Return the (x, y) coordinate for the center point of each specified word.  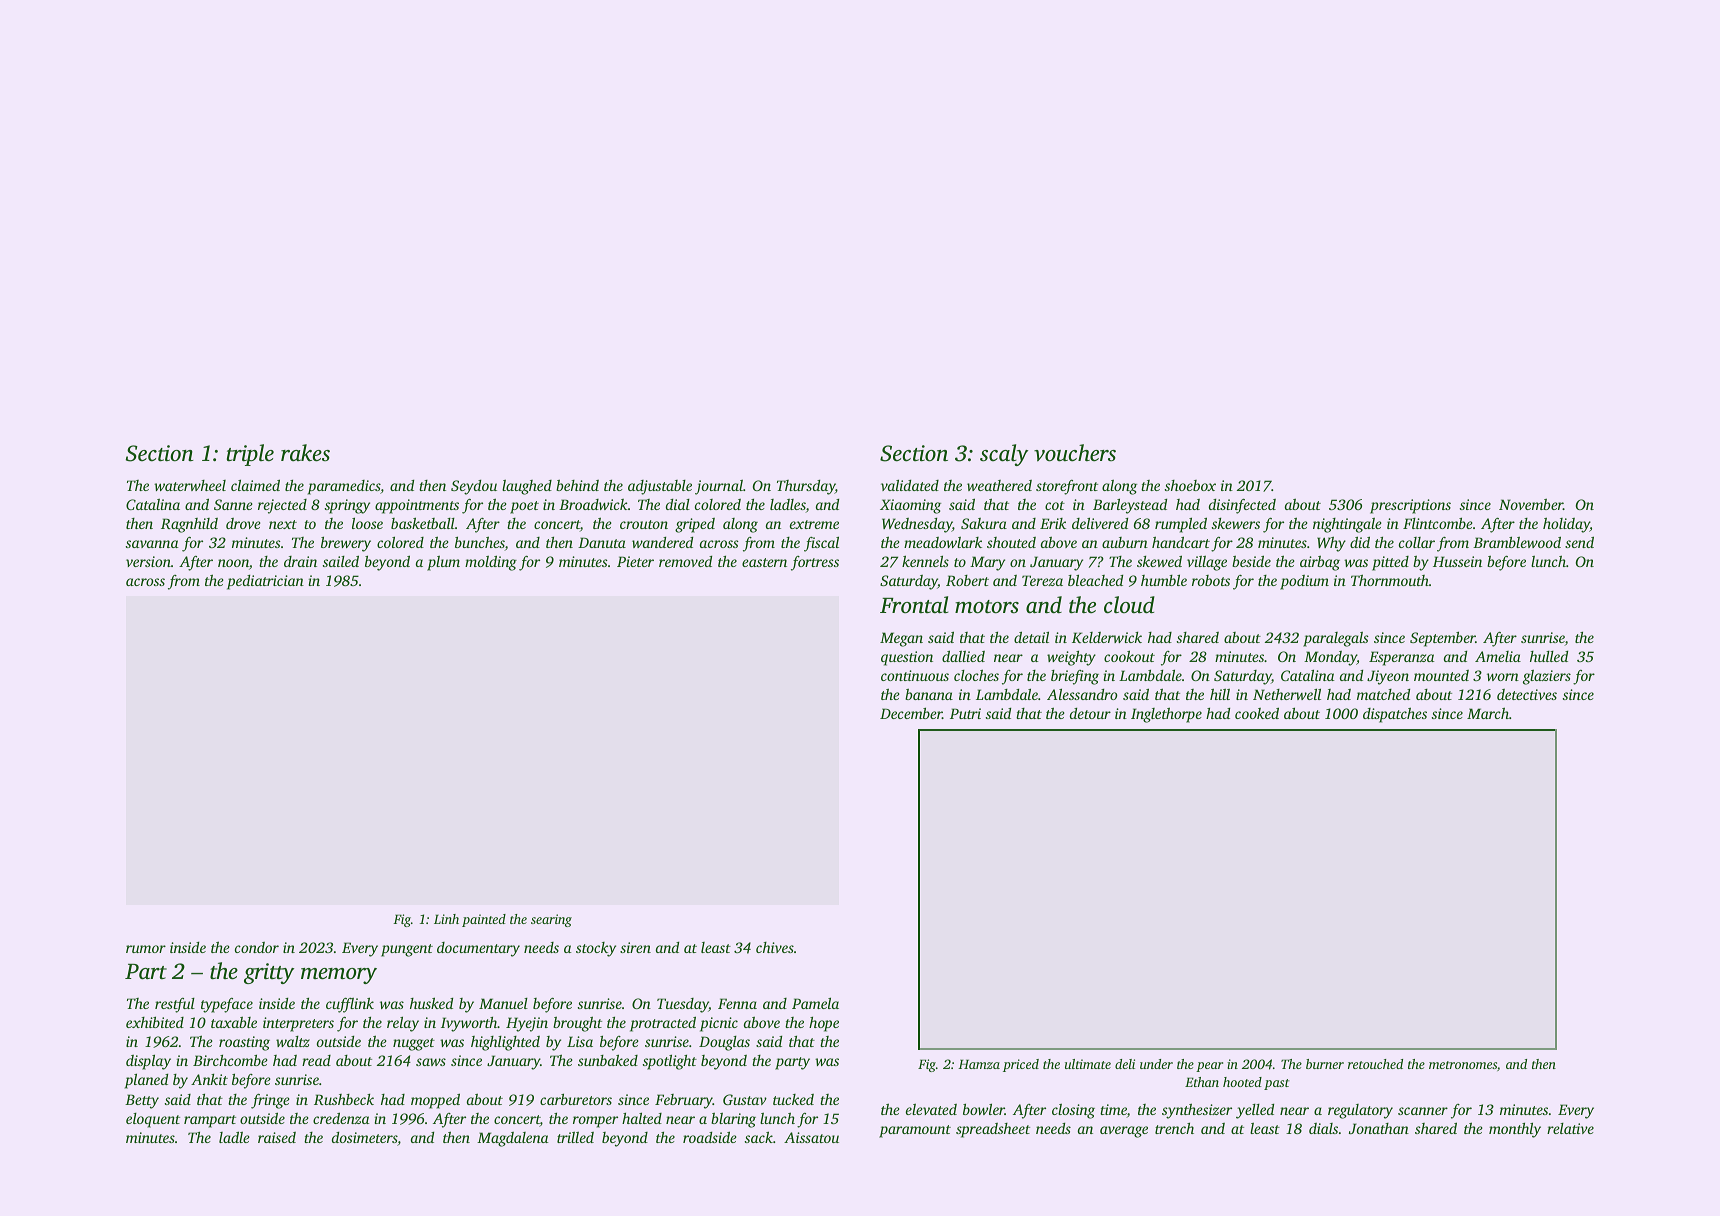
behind (577, 485)
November (1531, 504)
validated (910, 485)
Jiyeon (1388, 677)
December (911, 713)
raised (277, 1137)
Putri (965, 713)
